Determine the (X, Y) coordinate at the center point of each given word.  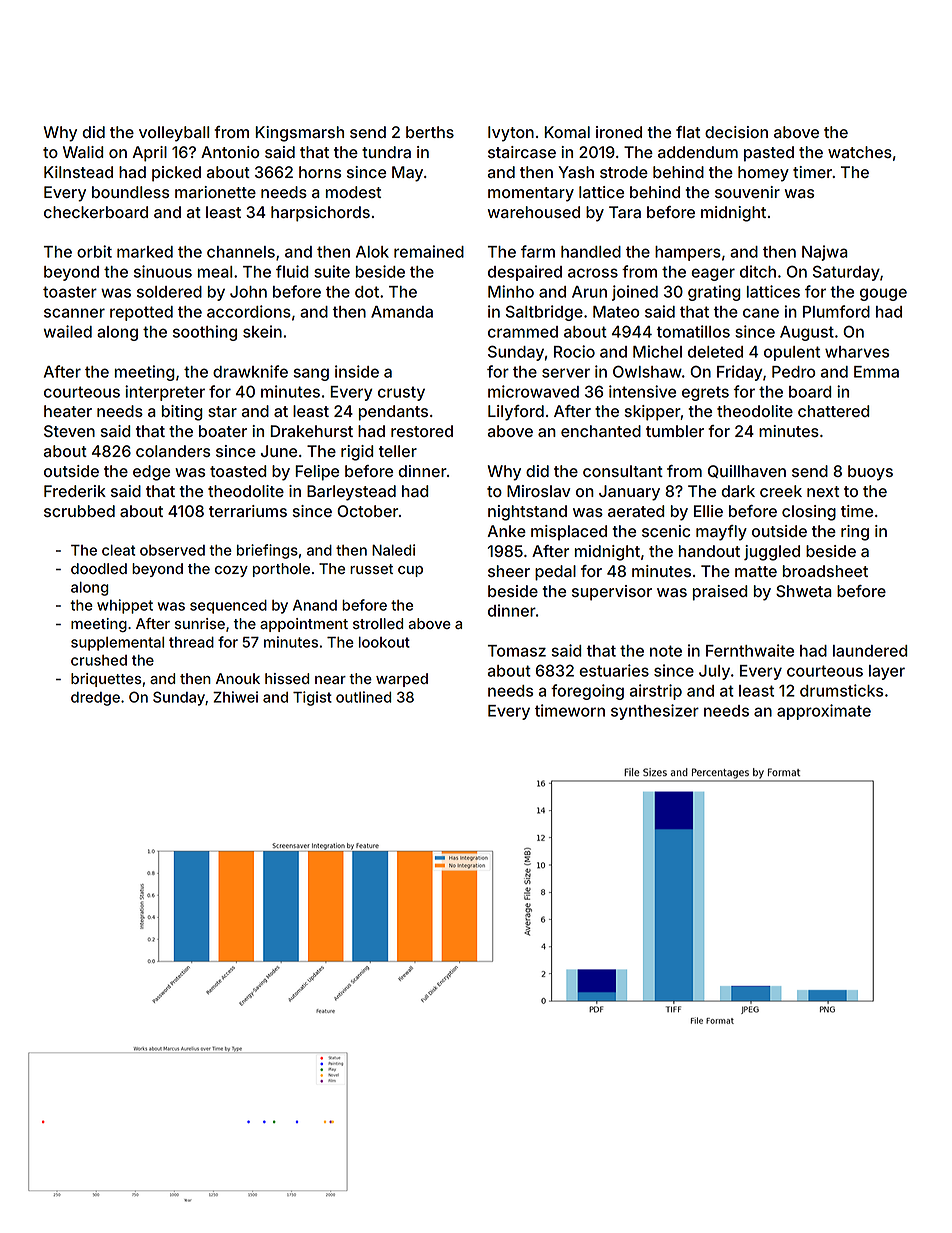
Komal (567, 132)
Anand (315, 605)
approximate (824, 712)
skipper (653, 413)
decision (736, 132)
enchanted (601, 431)
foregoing (587, 692)
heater (68, 411)
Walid (83, 152)
